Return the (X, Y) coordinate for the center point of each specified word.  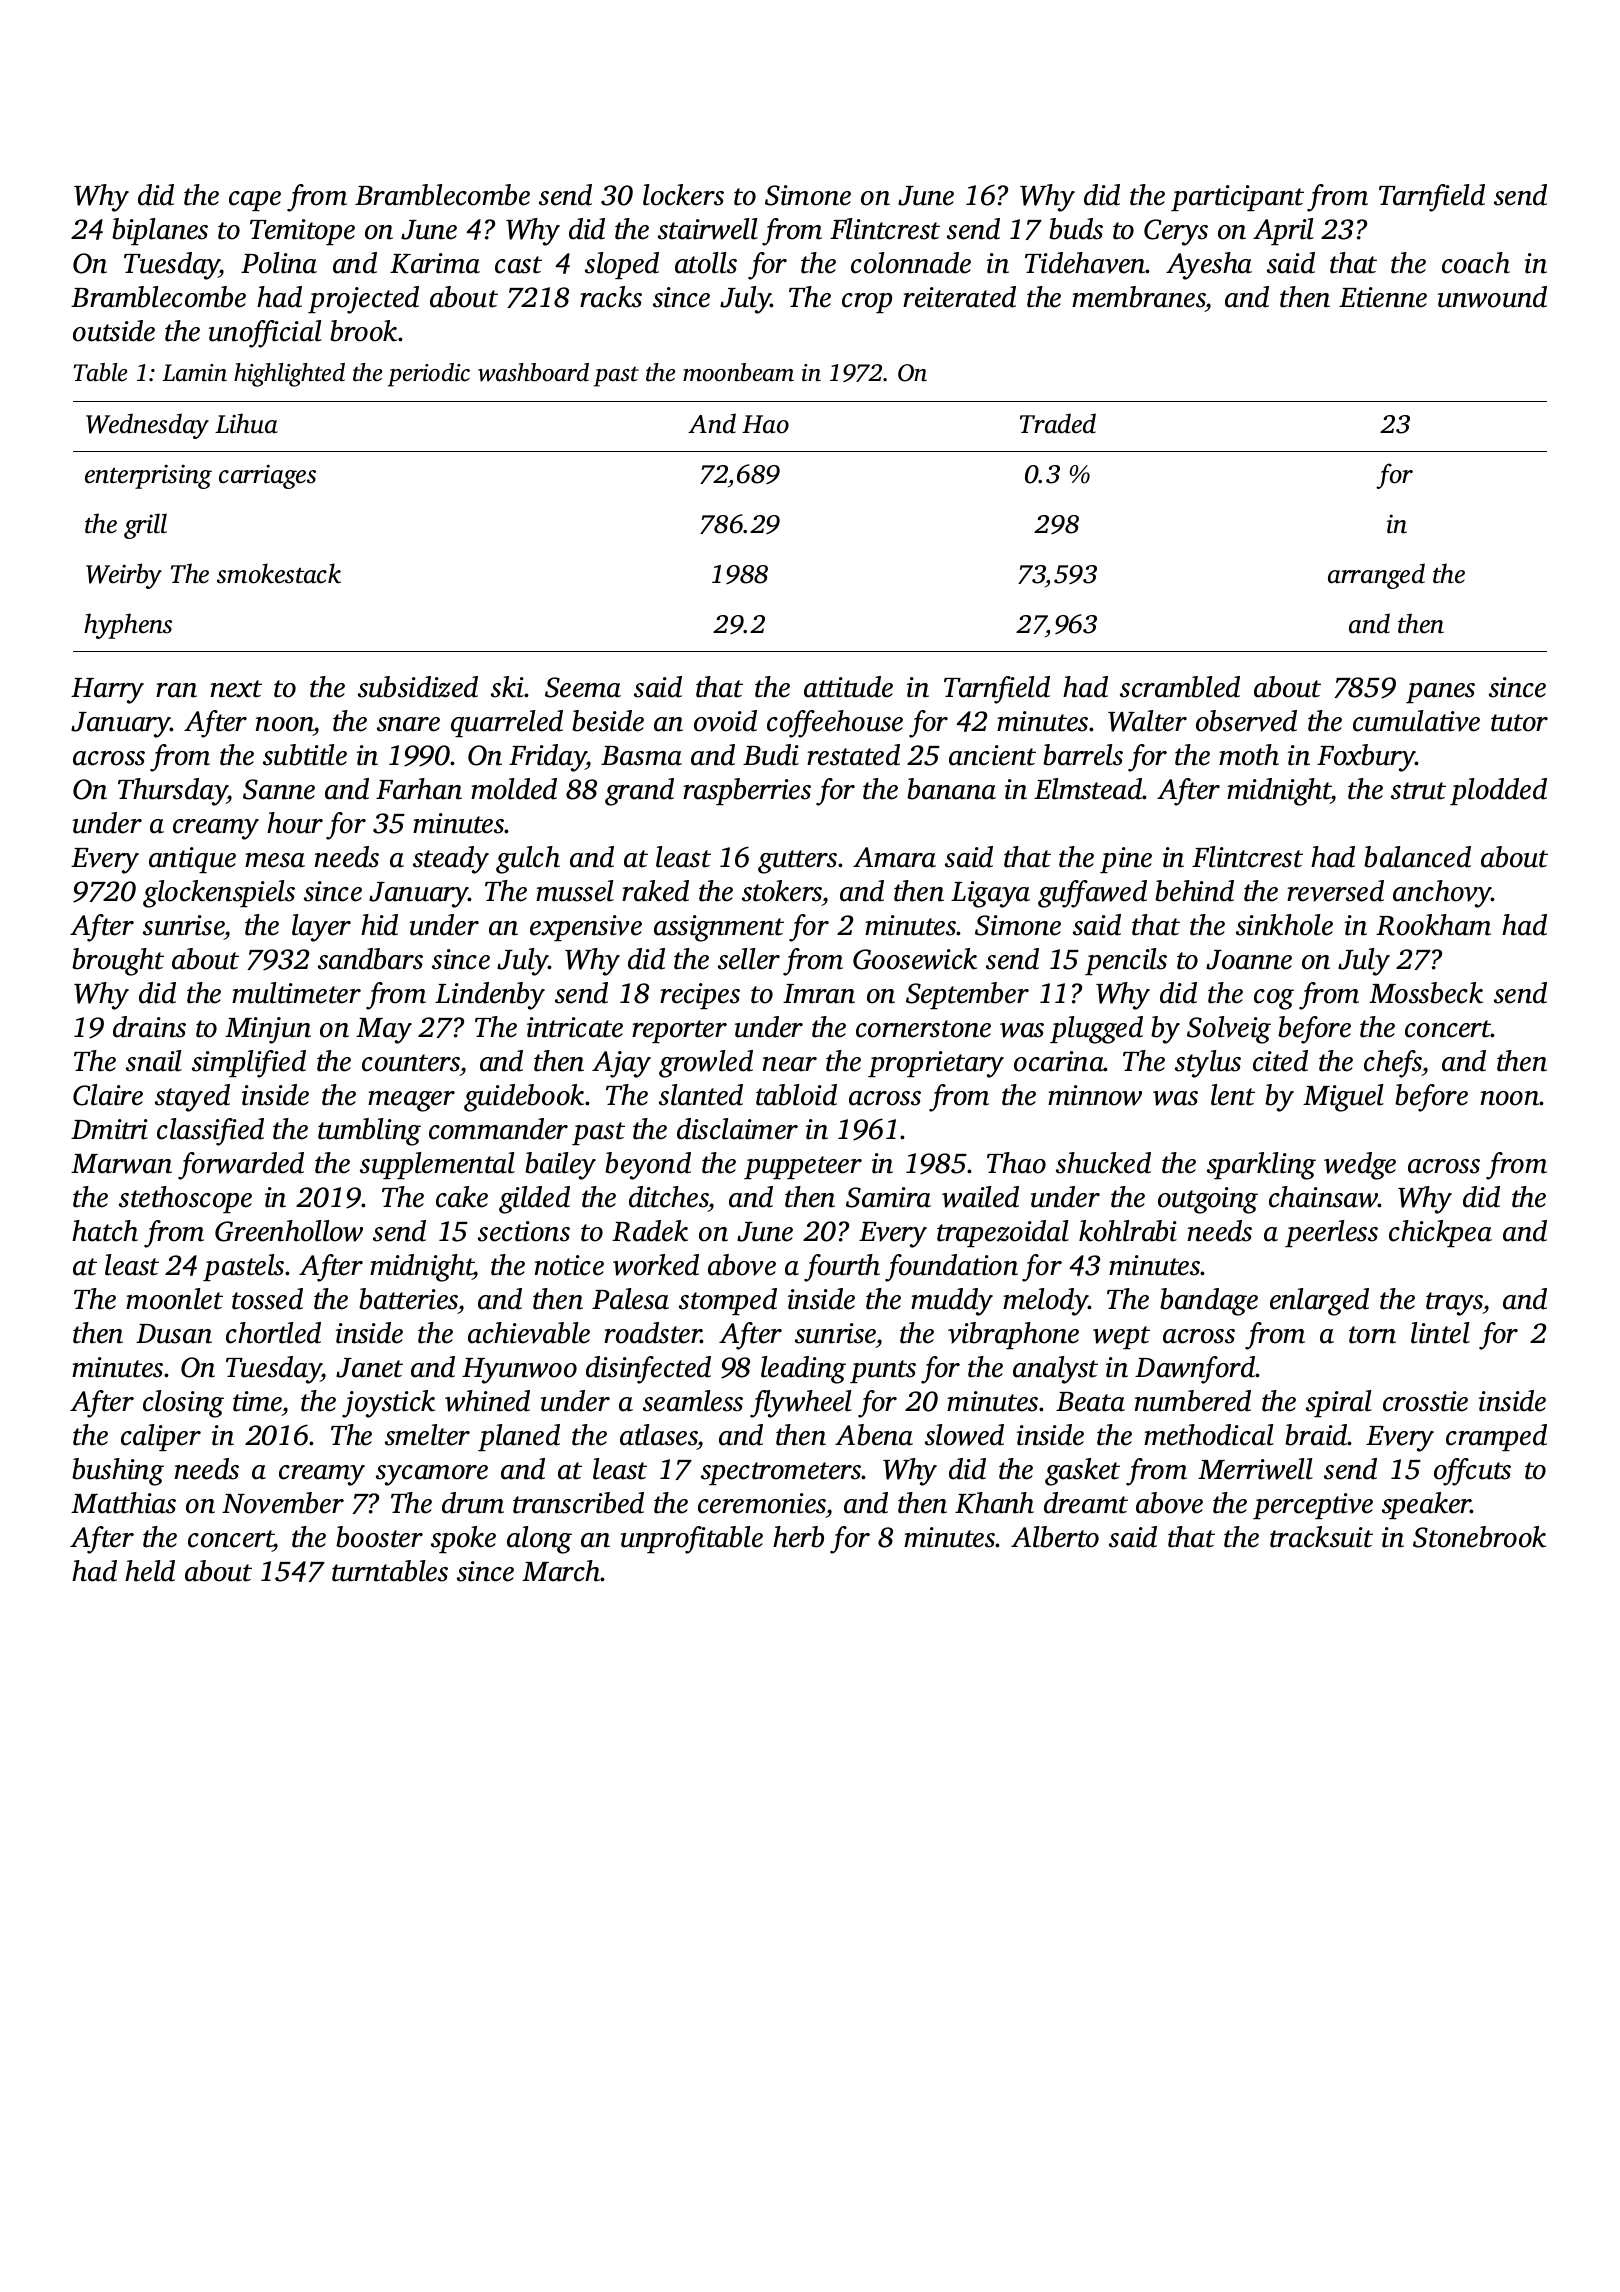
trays (1454, 1304)
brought (118, 962)
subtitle (305, 755)
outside (114, 331)
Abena (874, 1435)
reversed (1335, 891)
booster (379, 1537)
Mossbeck (1426, 993)
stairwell (708, 229)
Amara (894, 857)
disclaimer (737, 1129)
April (1283, 231)
